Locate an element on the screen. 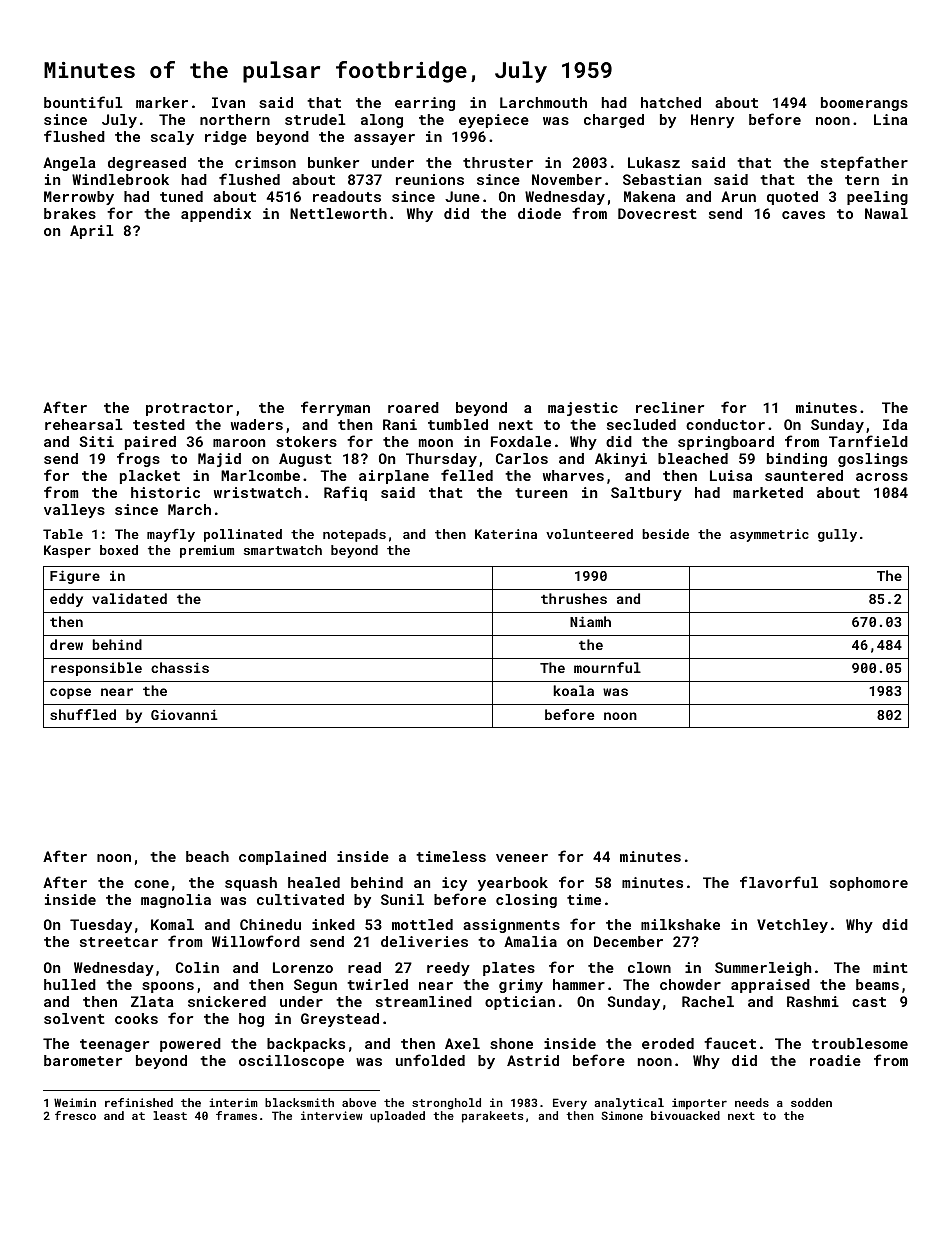  historic is located at coordinates (165, 492).
